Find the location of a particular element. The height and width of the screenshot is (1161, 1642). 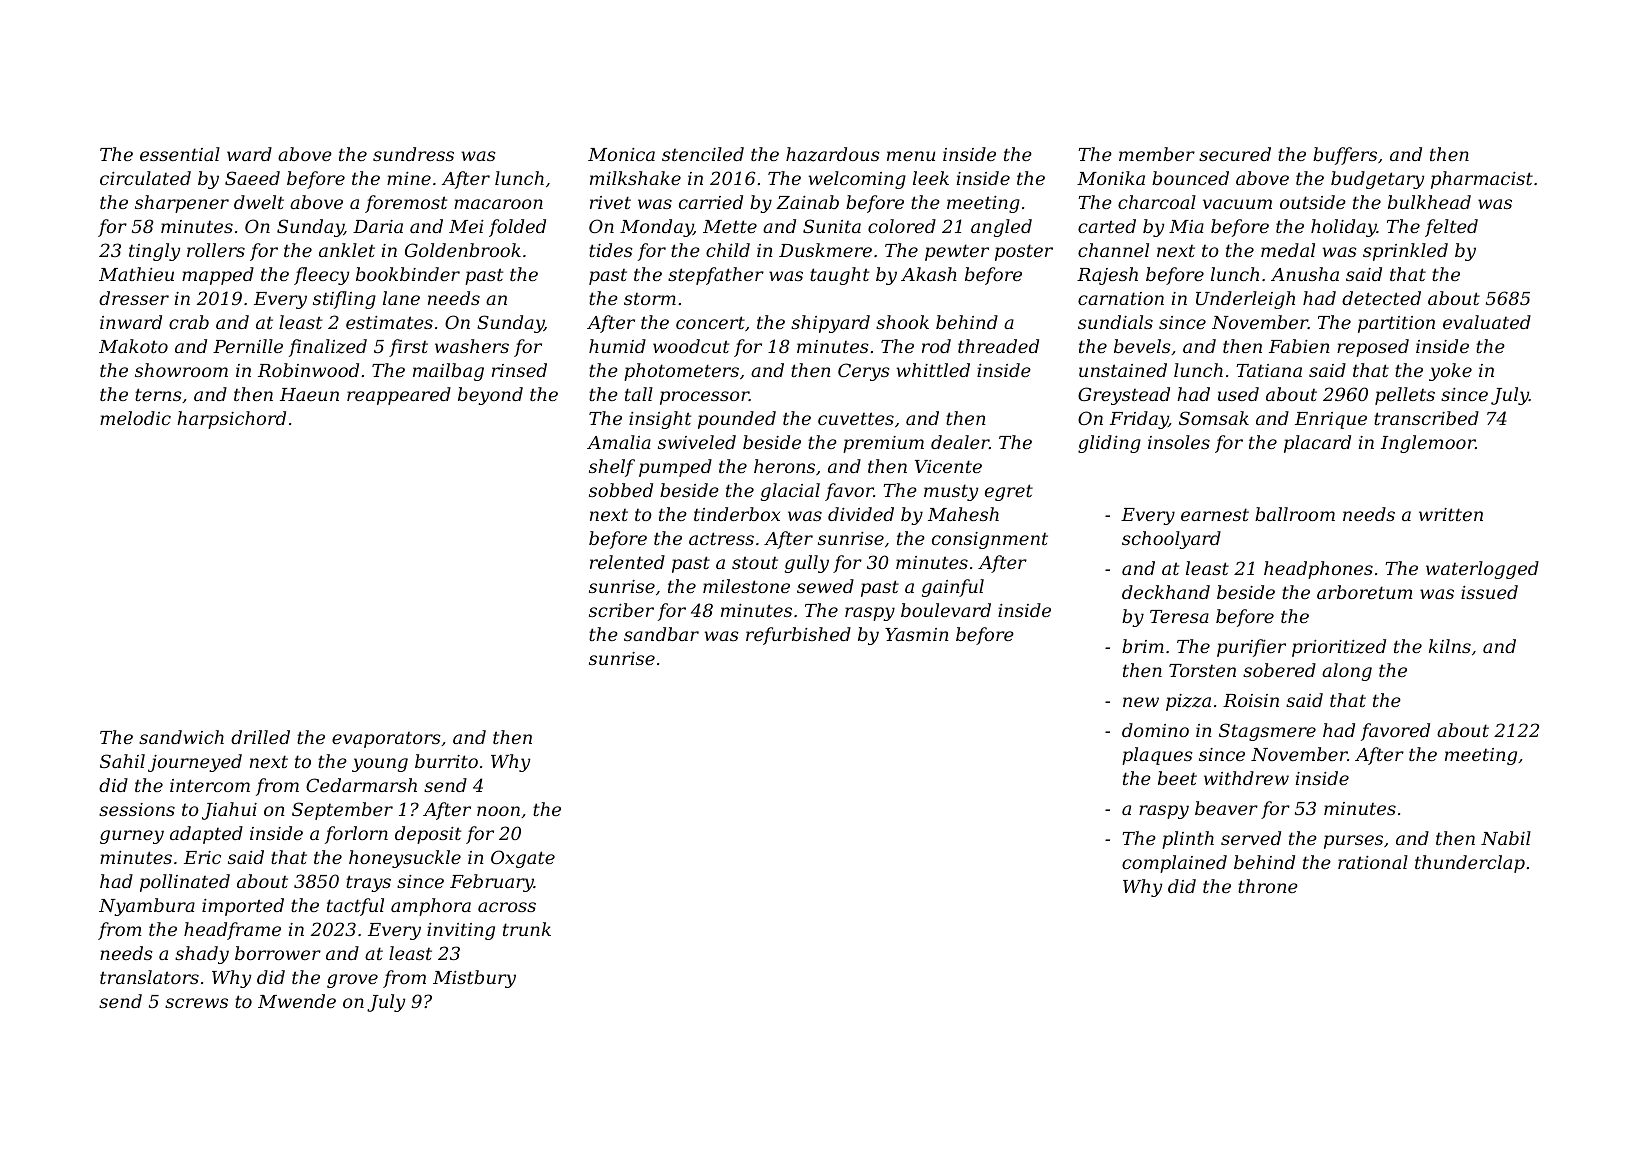

Roisin is located at coordinates (1251, 700).
